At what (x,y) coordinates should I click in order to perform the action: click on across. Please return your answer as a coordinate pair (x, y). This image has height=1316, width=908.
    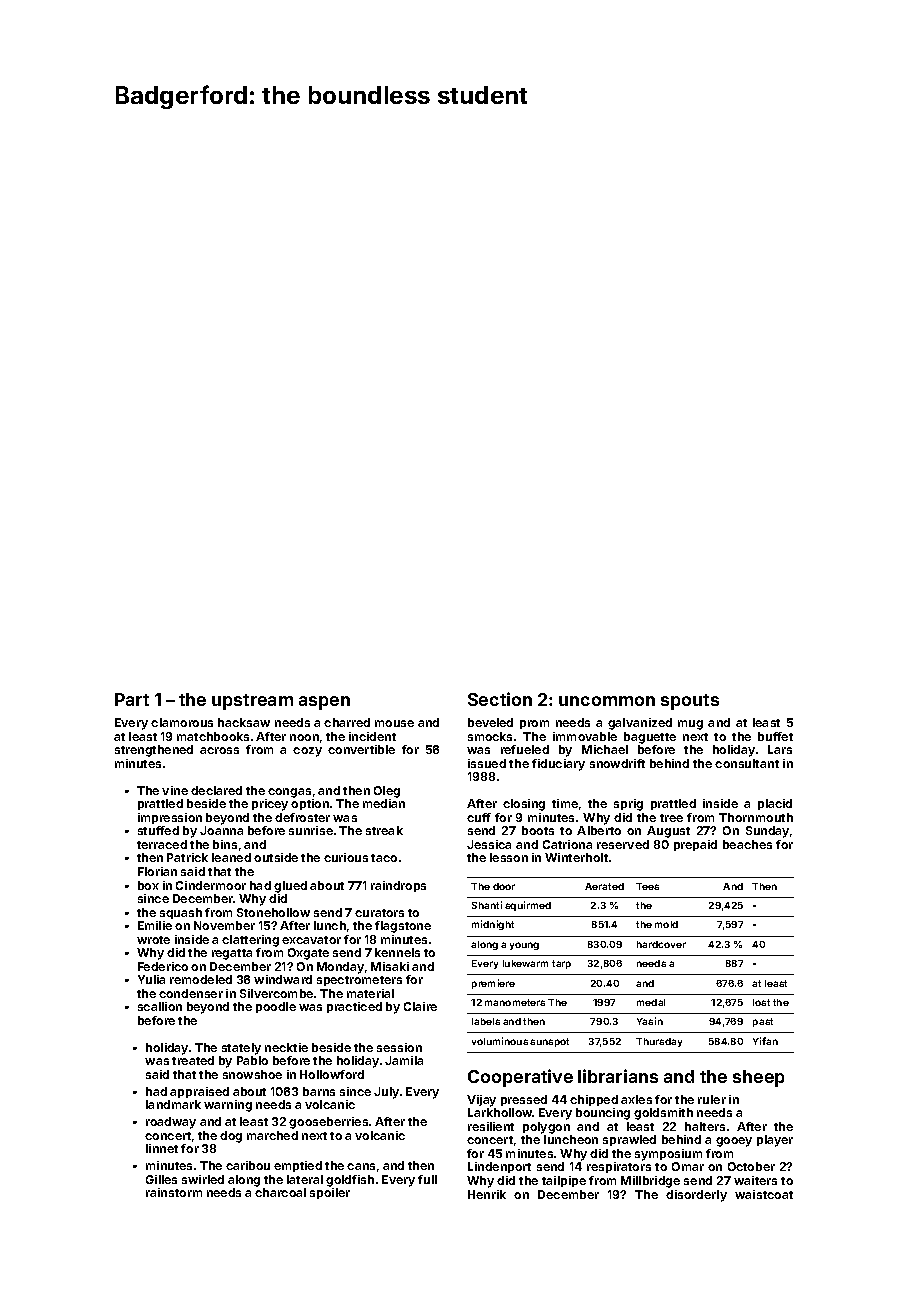
    Looking at the image, I should click on (219, 750).
